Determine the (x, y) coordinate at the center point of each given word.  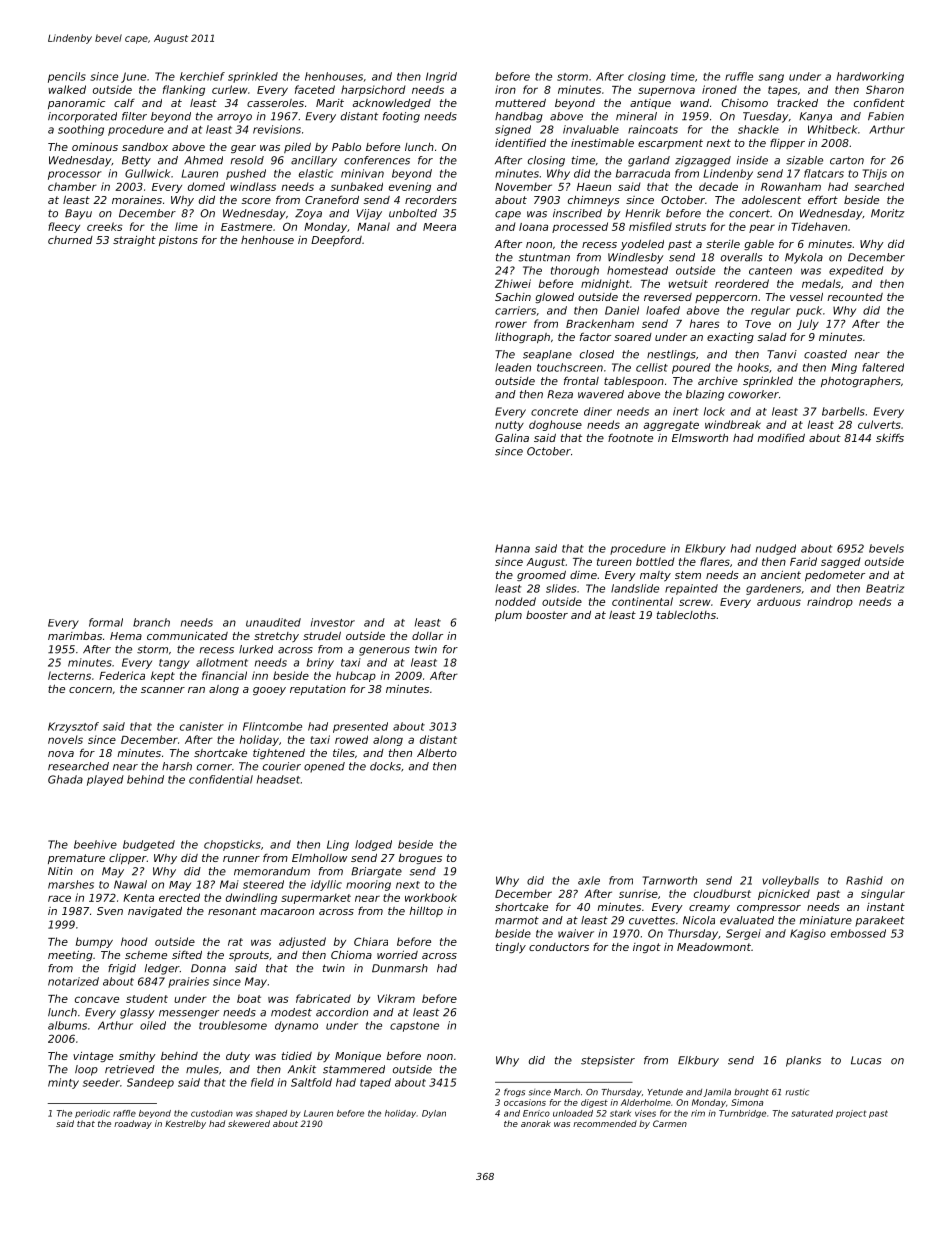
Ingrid (441, 77)
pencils (67, 77)
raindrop (830, 602)
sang (771, 78)
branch (151, 622)
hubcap (356, 676)
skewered (249, 1123)
